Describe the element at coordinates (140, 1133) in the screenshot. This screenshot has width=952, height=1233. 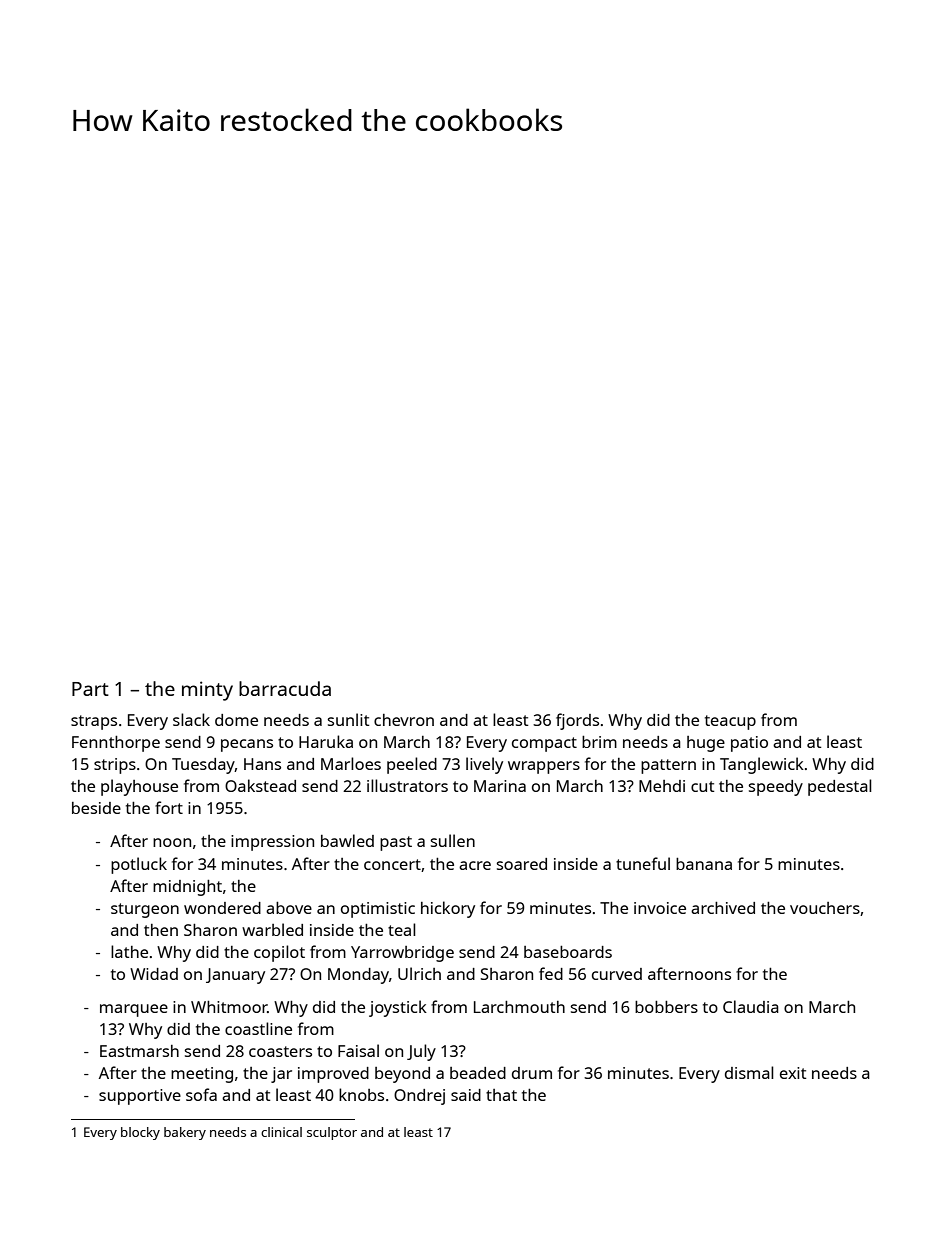
I see `blocky` at that location.
